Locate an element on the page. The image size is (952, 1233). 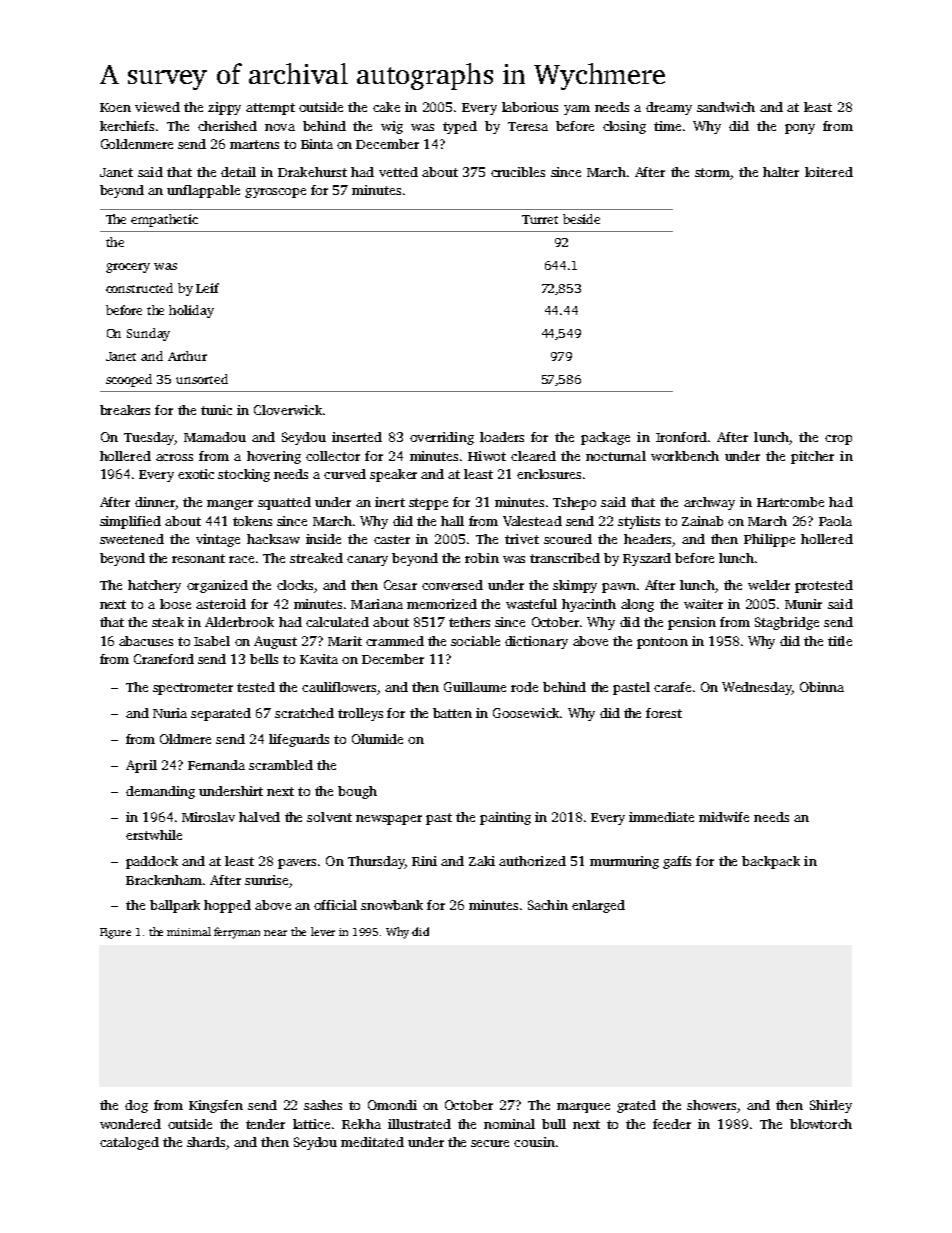
Valestead is located at coordinates (532, 521).
